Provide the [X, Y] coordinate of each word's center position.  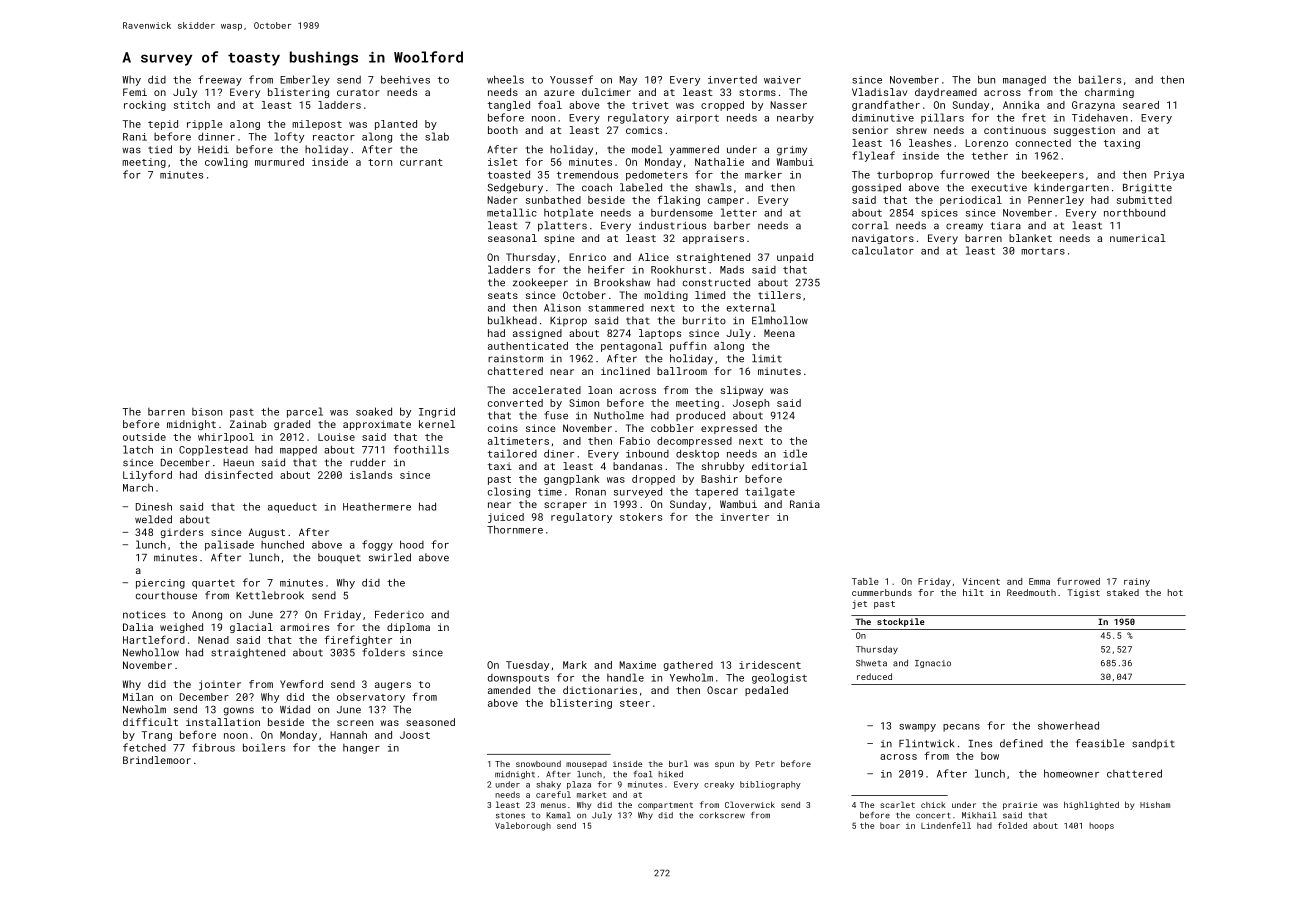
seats [503, 295]
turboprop [905, 176]
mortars [1043, 251]
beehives [405, 79]
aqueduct [292, 508]
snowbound [538, 764]
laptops [660, 334]
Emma [1039, 581]
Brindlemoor [157, 760]
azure [559, 93]
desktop [697, 454]
